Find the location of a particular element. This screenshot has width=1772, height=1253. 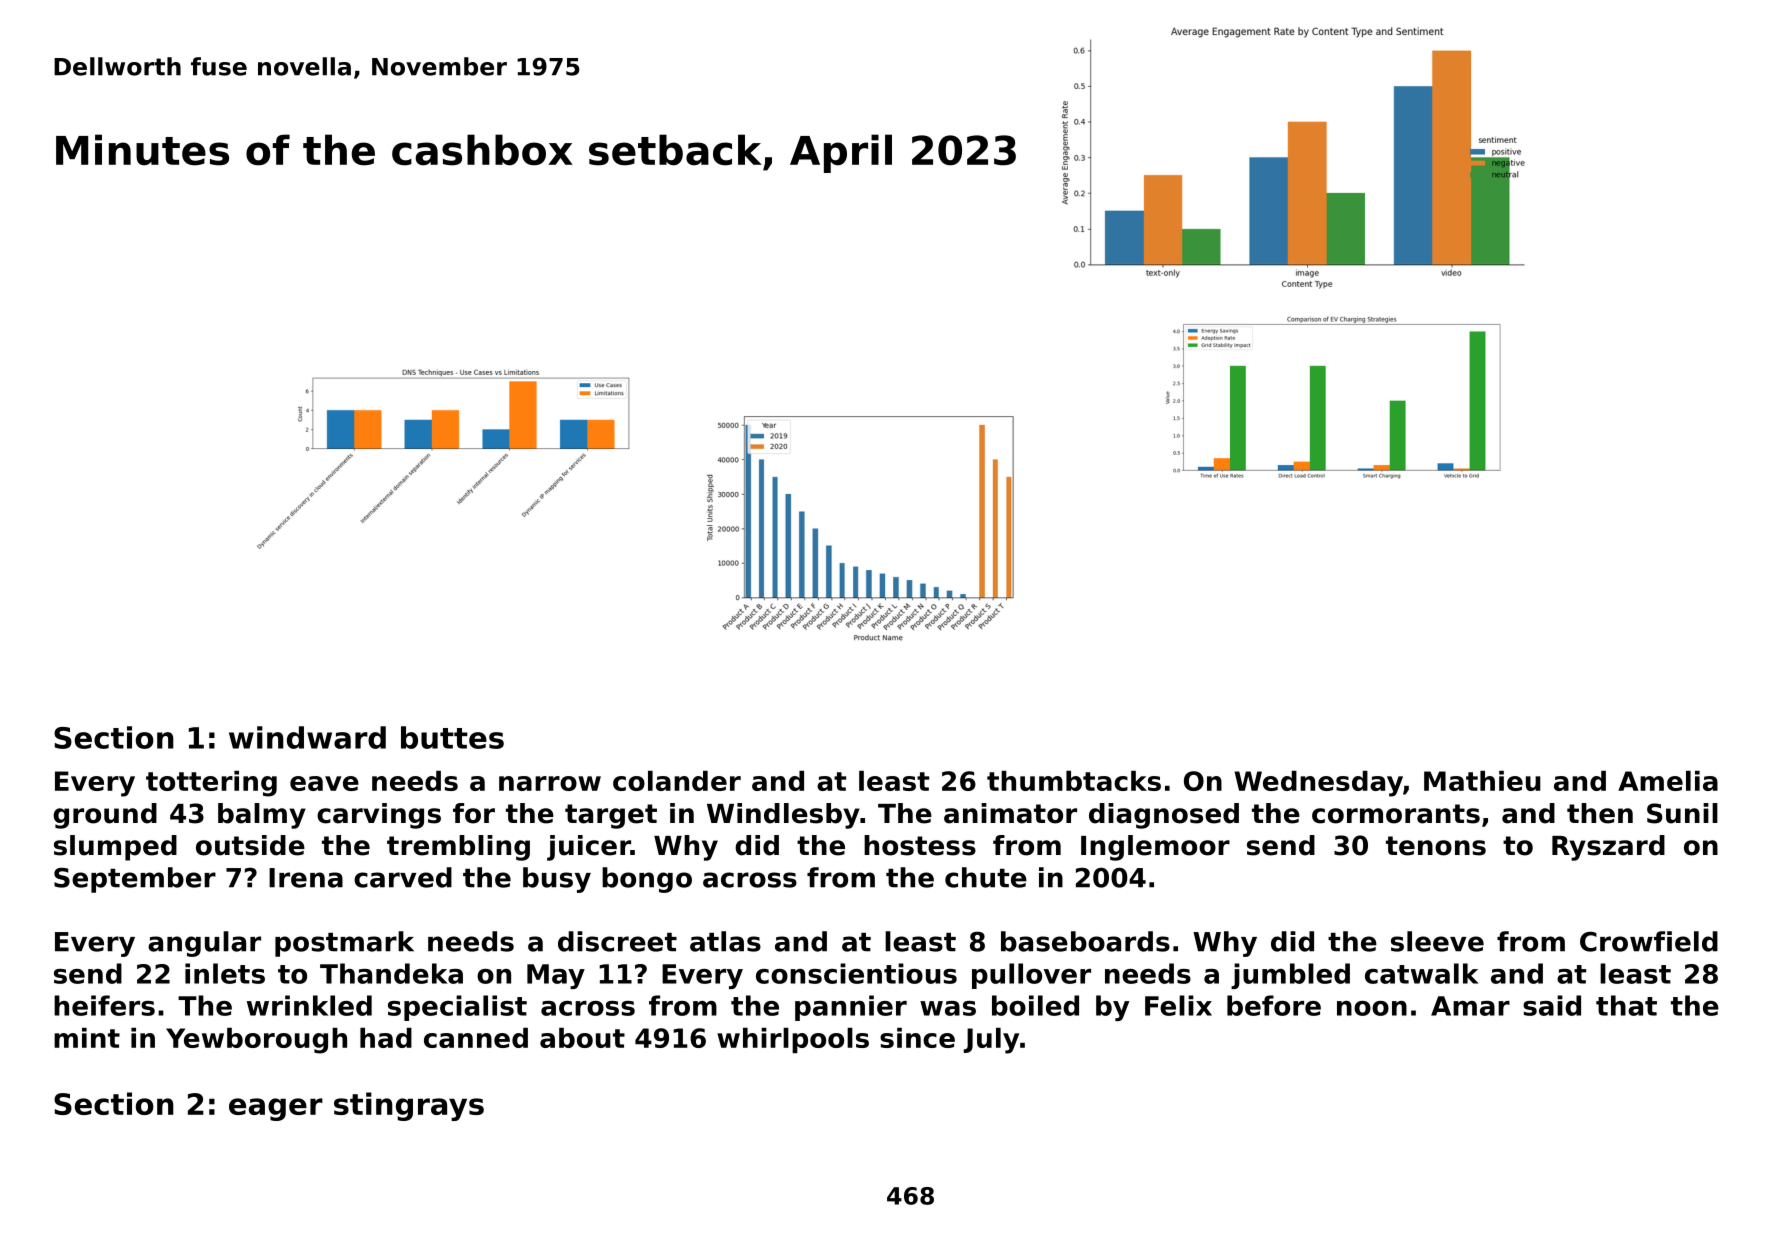

Windlesby is located at coordinates (783, 816).
